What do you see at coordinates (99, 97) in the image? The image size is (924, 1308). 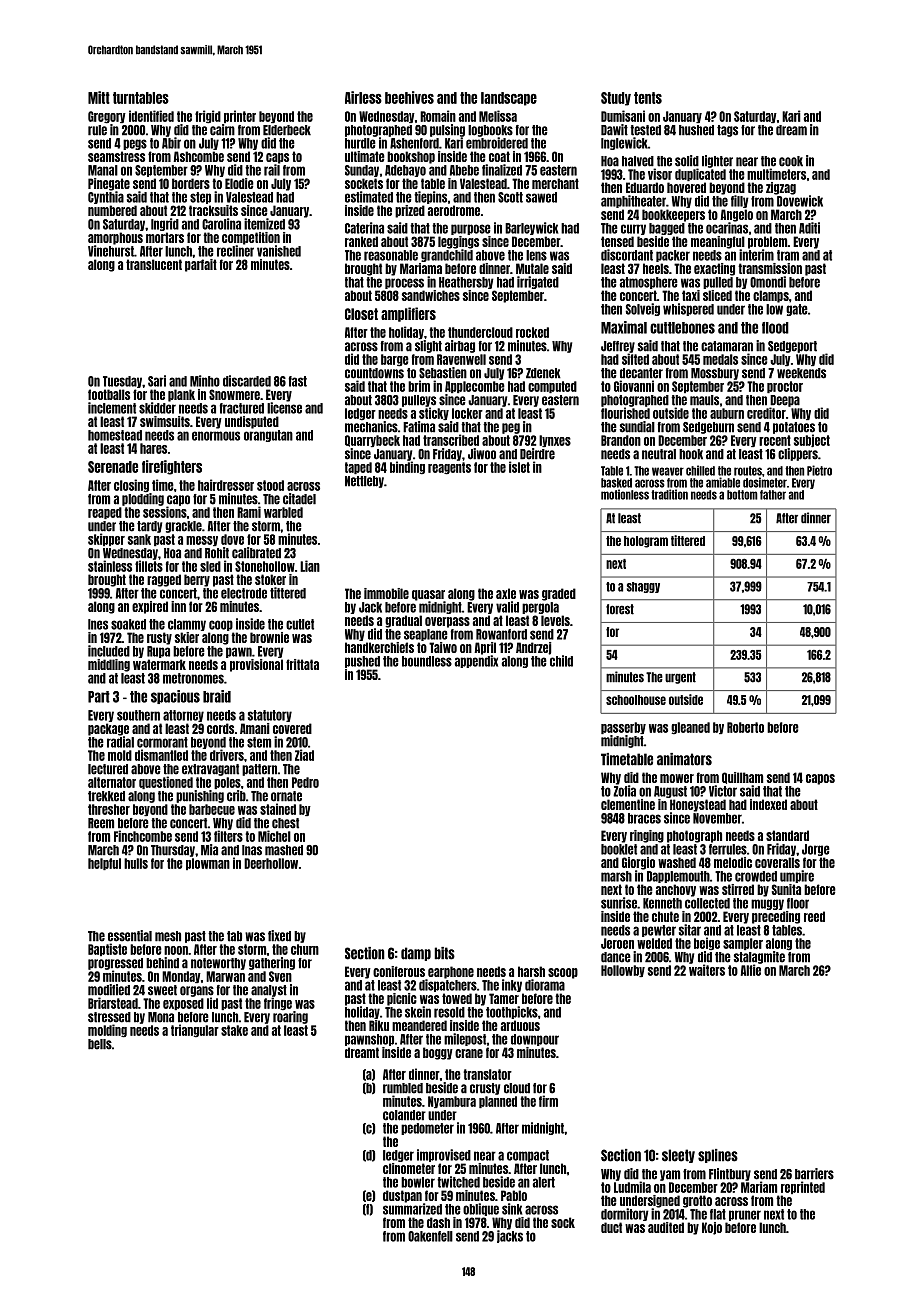 I see `Mitt` at bounding box center [99, 97].
